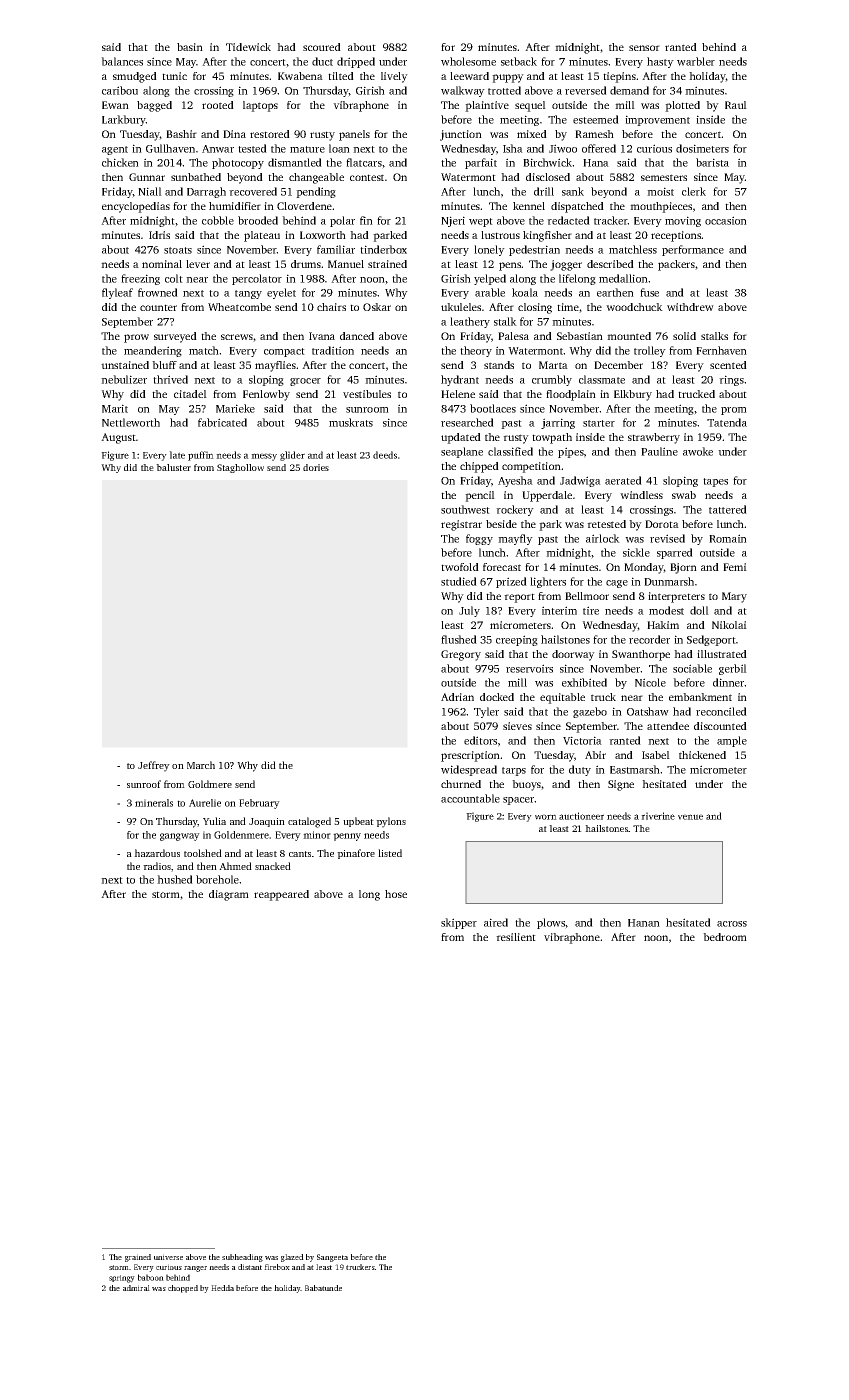  Describe the element at coordinates (248, 47) in the document. I see `Tidewick` at that location.
